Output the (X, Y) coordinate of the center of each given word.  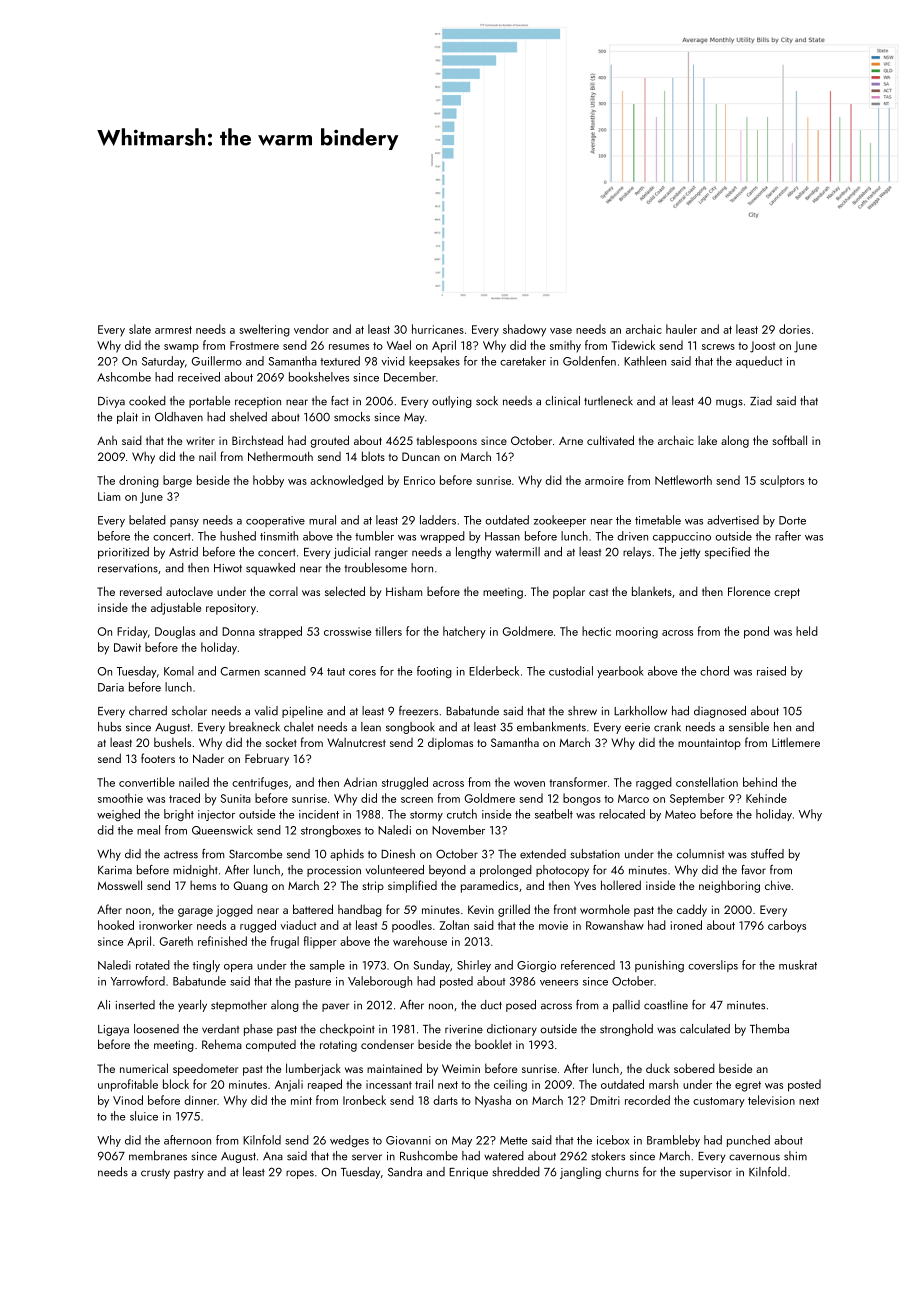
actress (181, 855)
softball (790, 440)
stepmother (239, 1006)
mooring (637, 633)
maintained (394, 1068)
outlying (452, 402)
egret (748, 1086)
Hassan (502, 536)
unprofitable (128, 1085)
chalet (299, 727)
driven (632, 536)
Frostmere (254, 345)
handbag (360, 910)
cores (362, 673)
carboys (787, 926)
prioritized (123, 553)
